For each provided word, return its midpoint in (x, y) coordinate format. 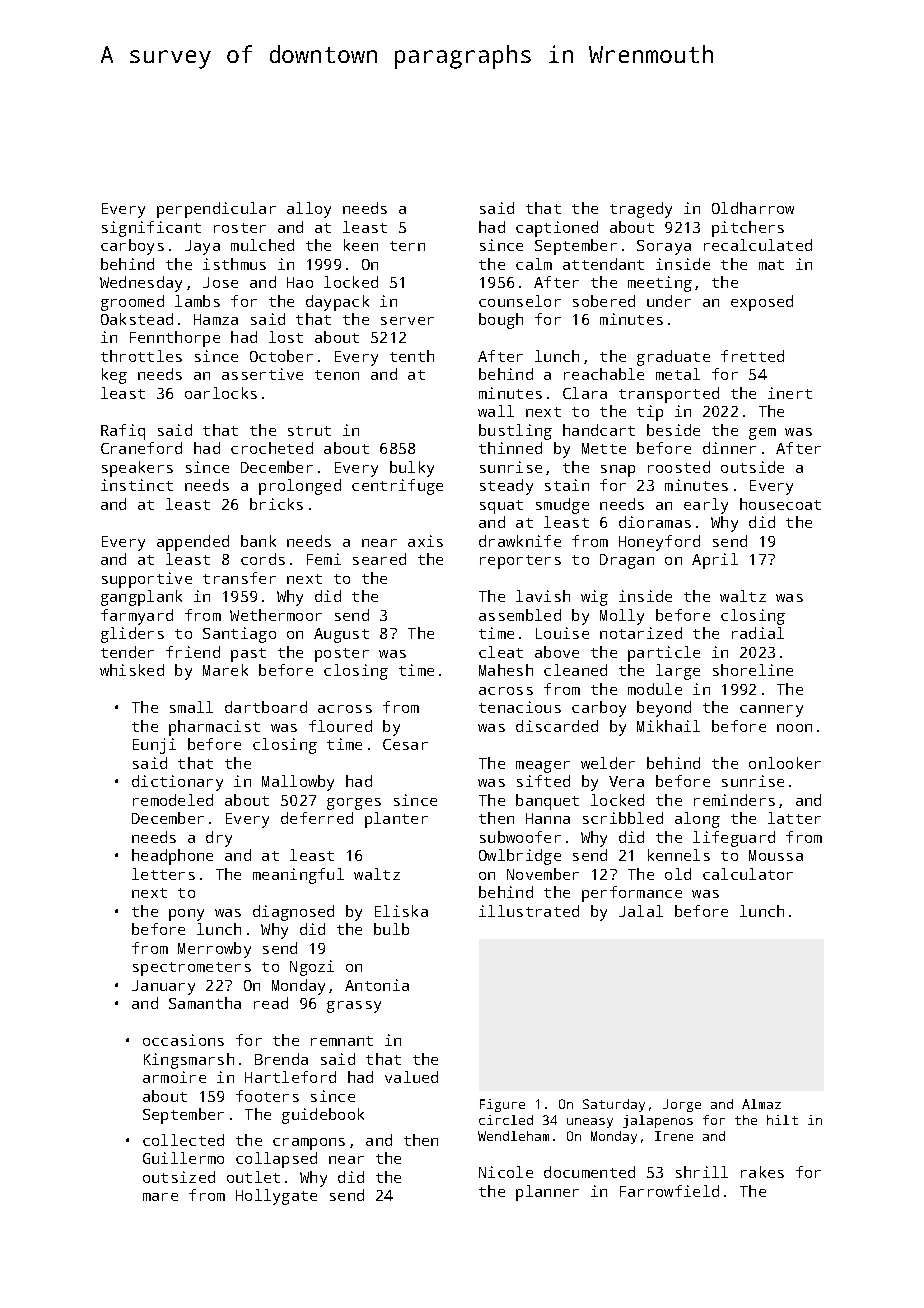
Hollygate (276, 1197)
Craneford (141, 448)
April (715, 561)
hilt (782, 1120)
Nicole (506, 1172)
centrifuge (397, 487)
